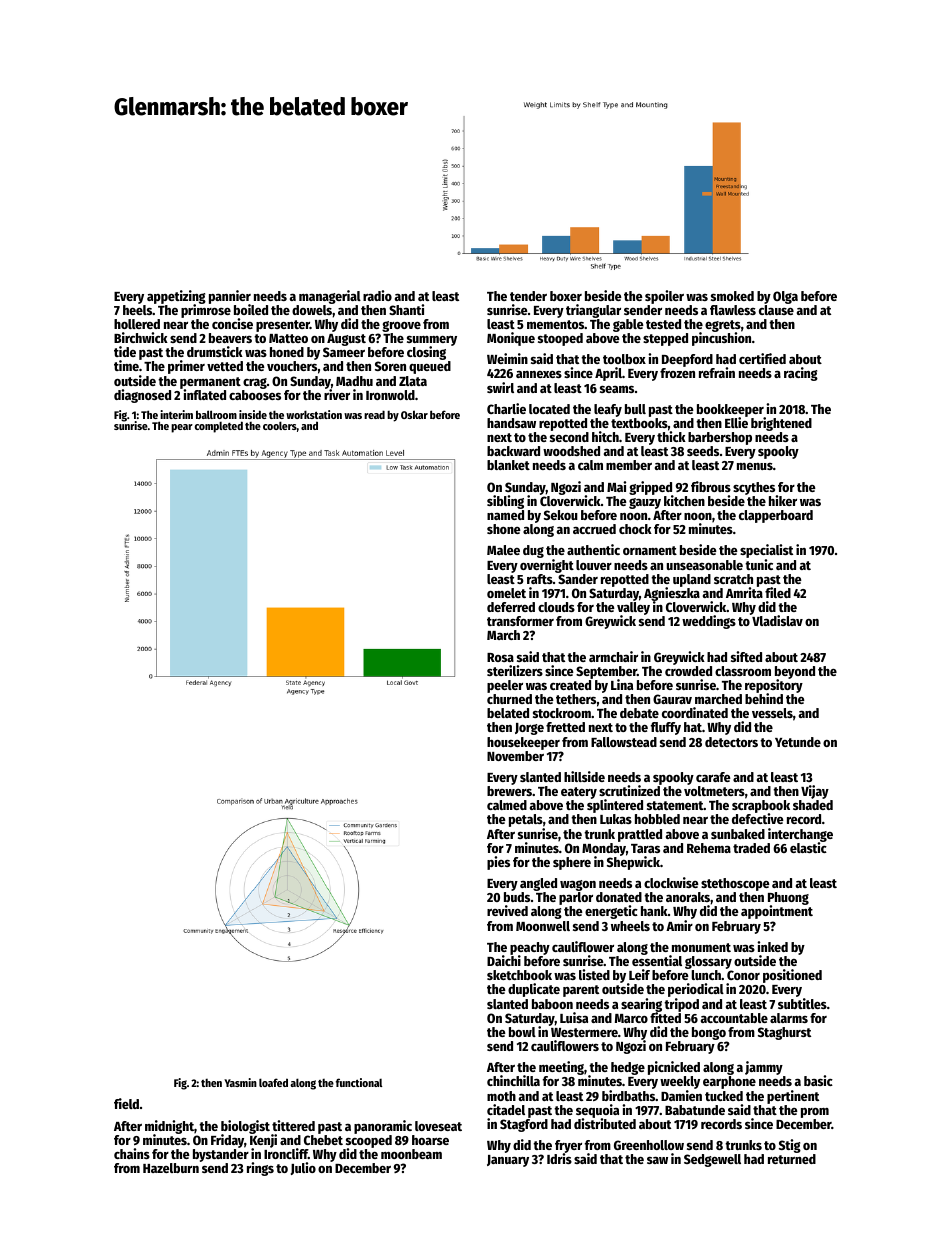  Describe the element at coordinates (221, 1155) in the image. I see `bystander` at that location.
